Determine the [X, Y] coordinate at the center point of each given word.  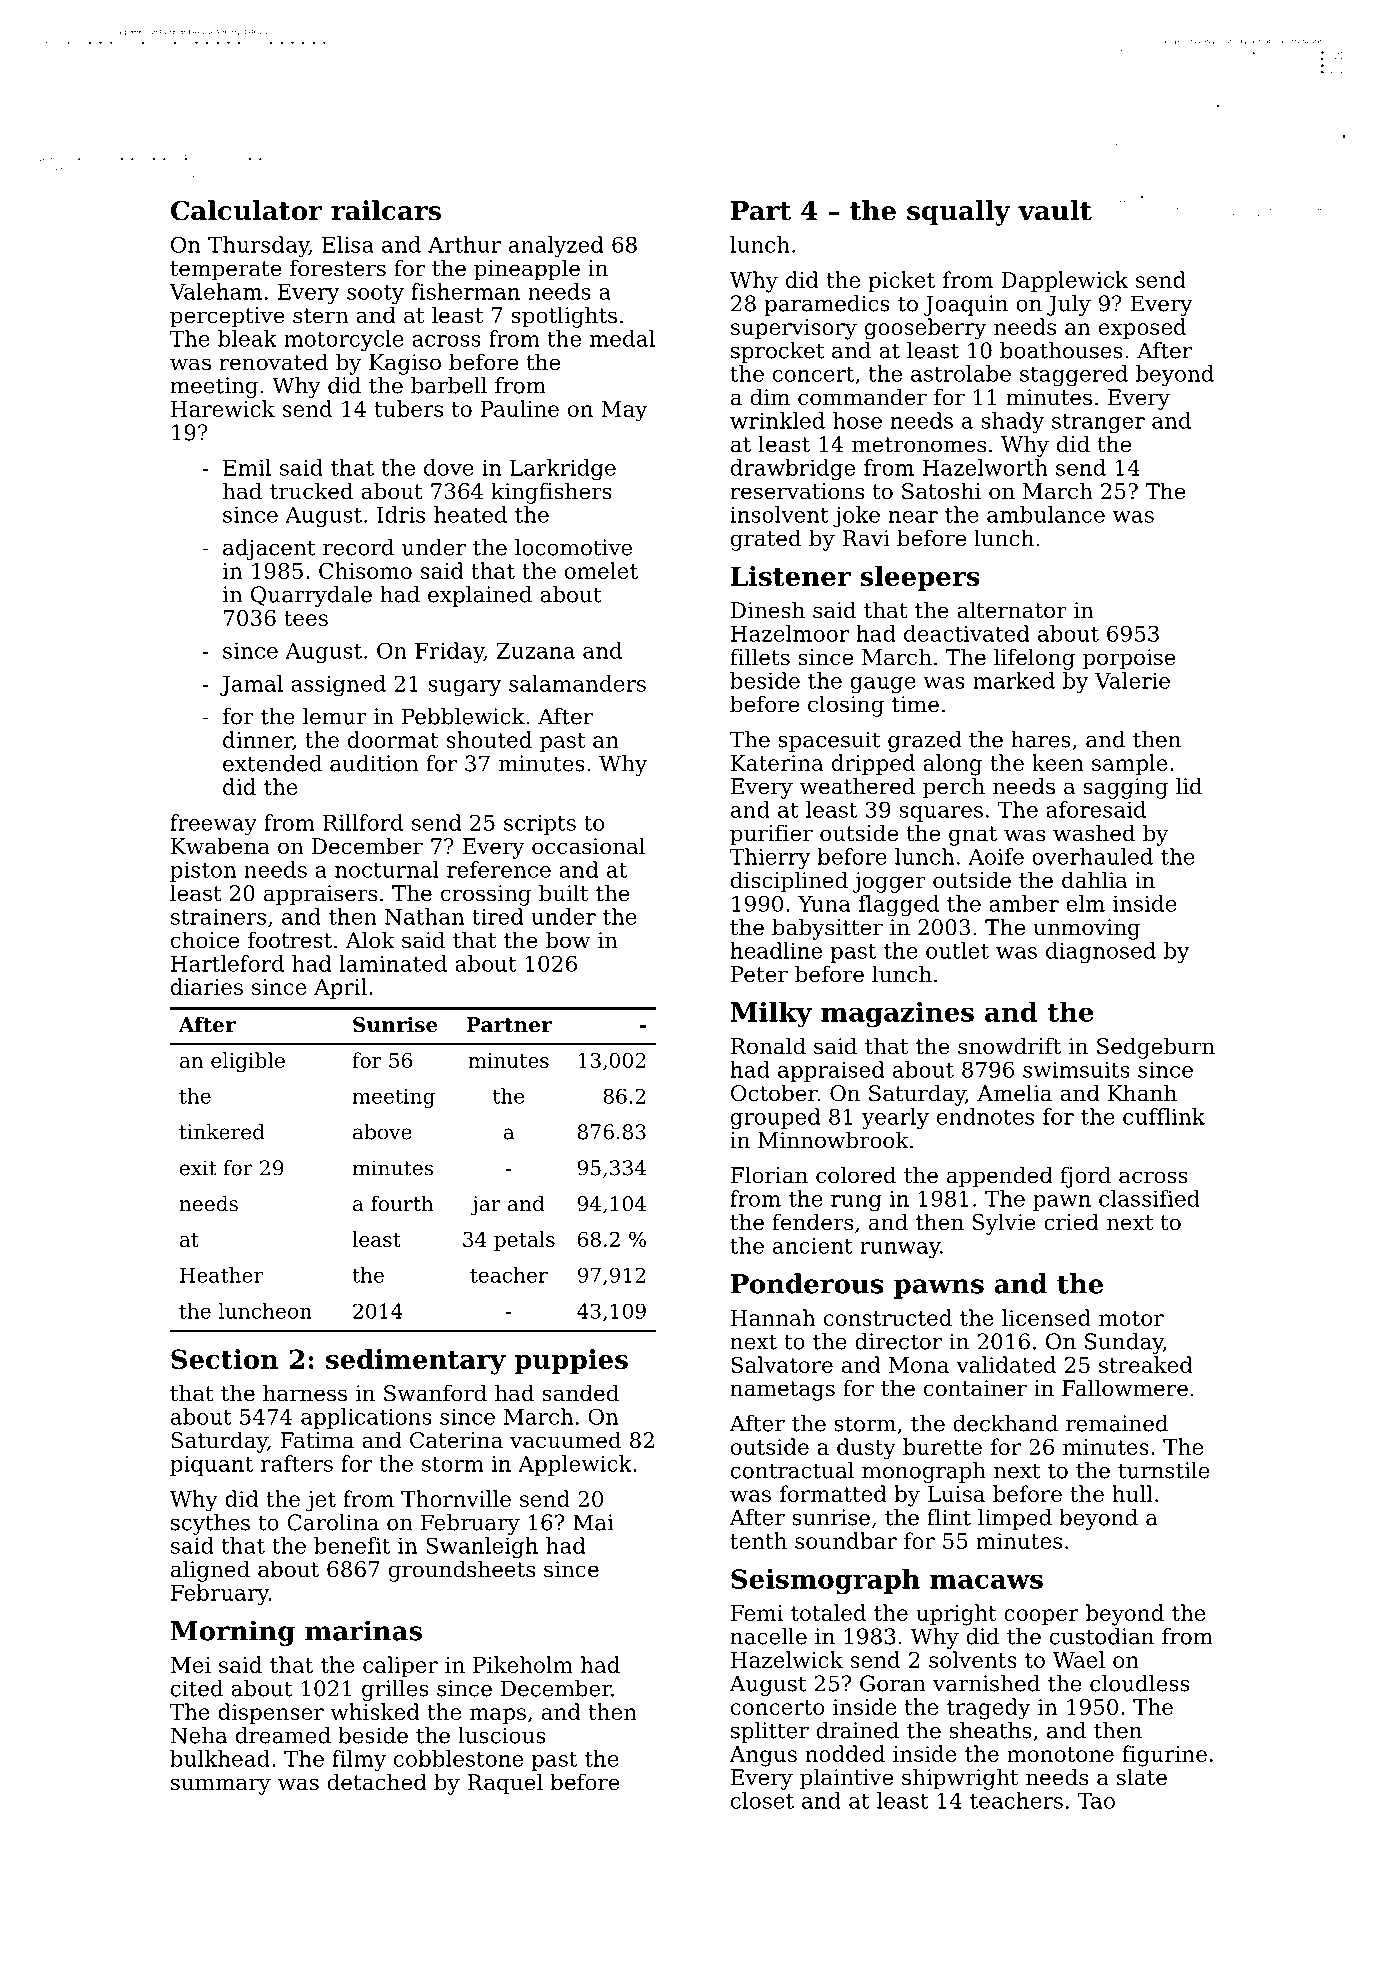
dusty [866, 1449]
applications [366, 1418]
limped [1015, 1519]
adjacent [269, 549]
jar [485, 1206]
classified [1149, 1198]
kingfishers [551, 493]
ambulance [1046, 514]
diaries [207, 986]
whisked [375, 1711]
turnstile [1164, 1470]
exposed [1142, 328]
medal [622, 338]
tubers [408, 408]
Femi [757, 1613]
